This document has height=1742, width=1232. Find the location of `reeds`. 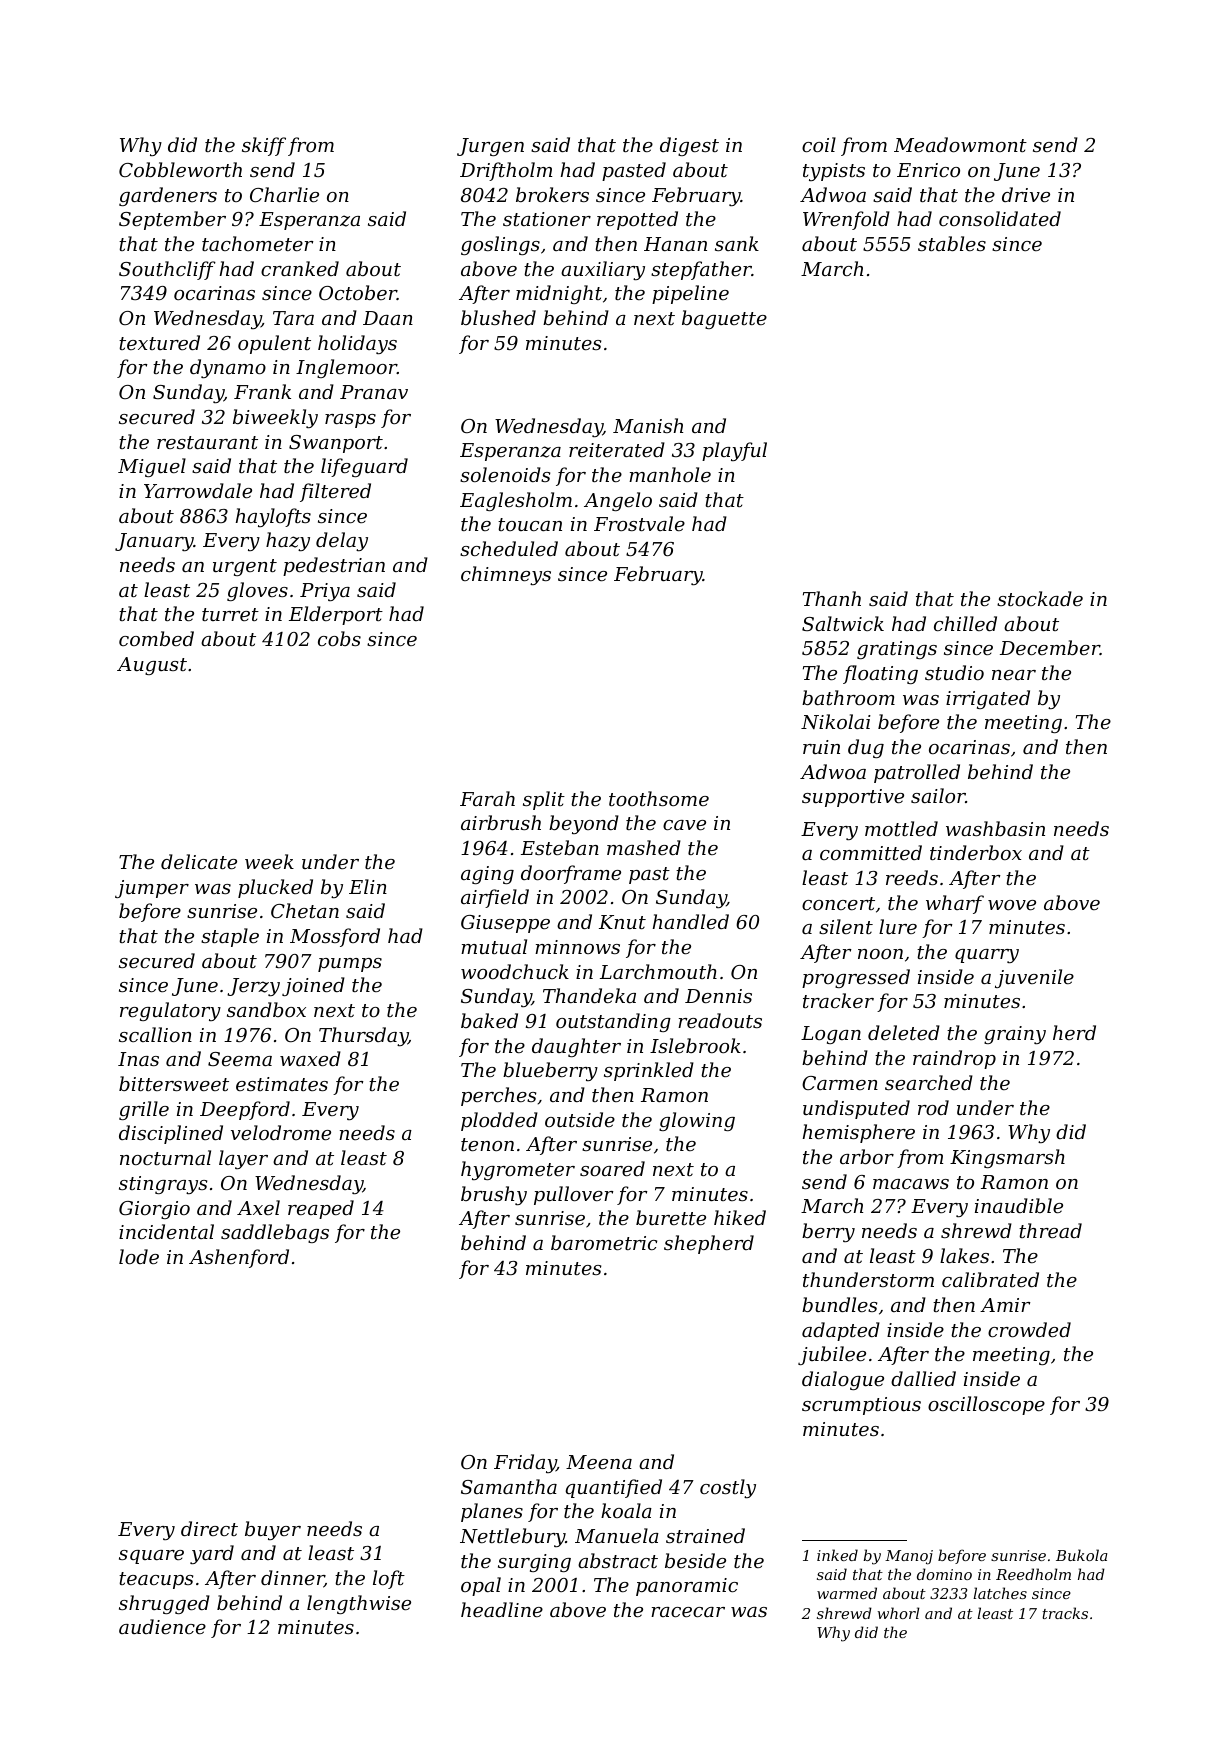

reeds is located at coordinates (912, 877).
